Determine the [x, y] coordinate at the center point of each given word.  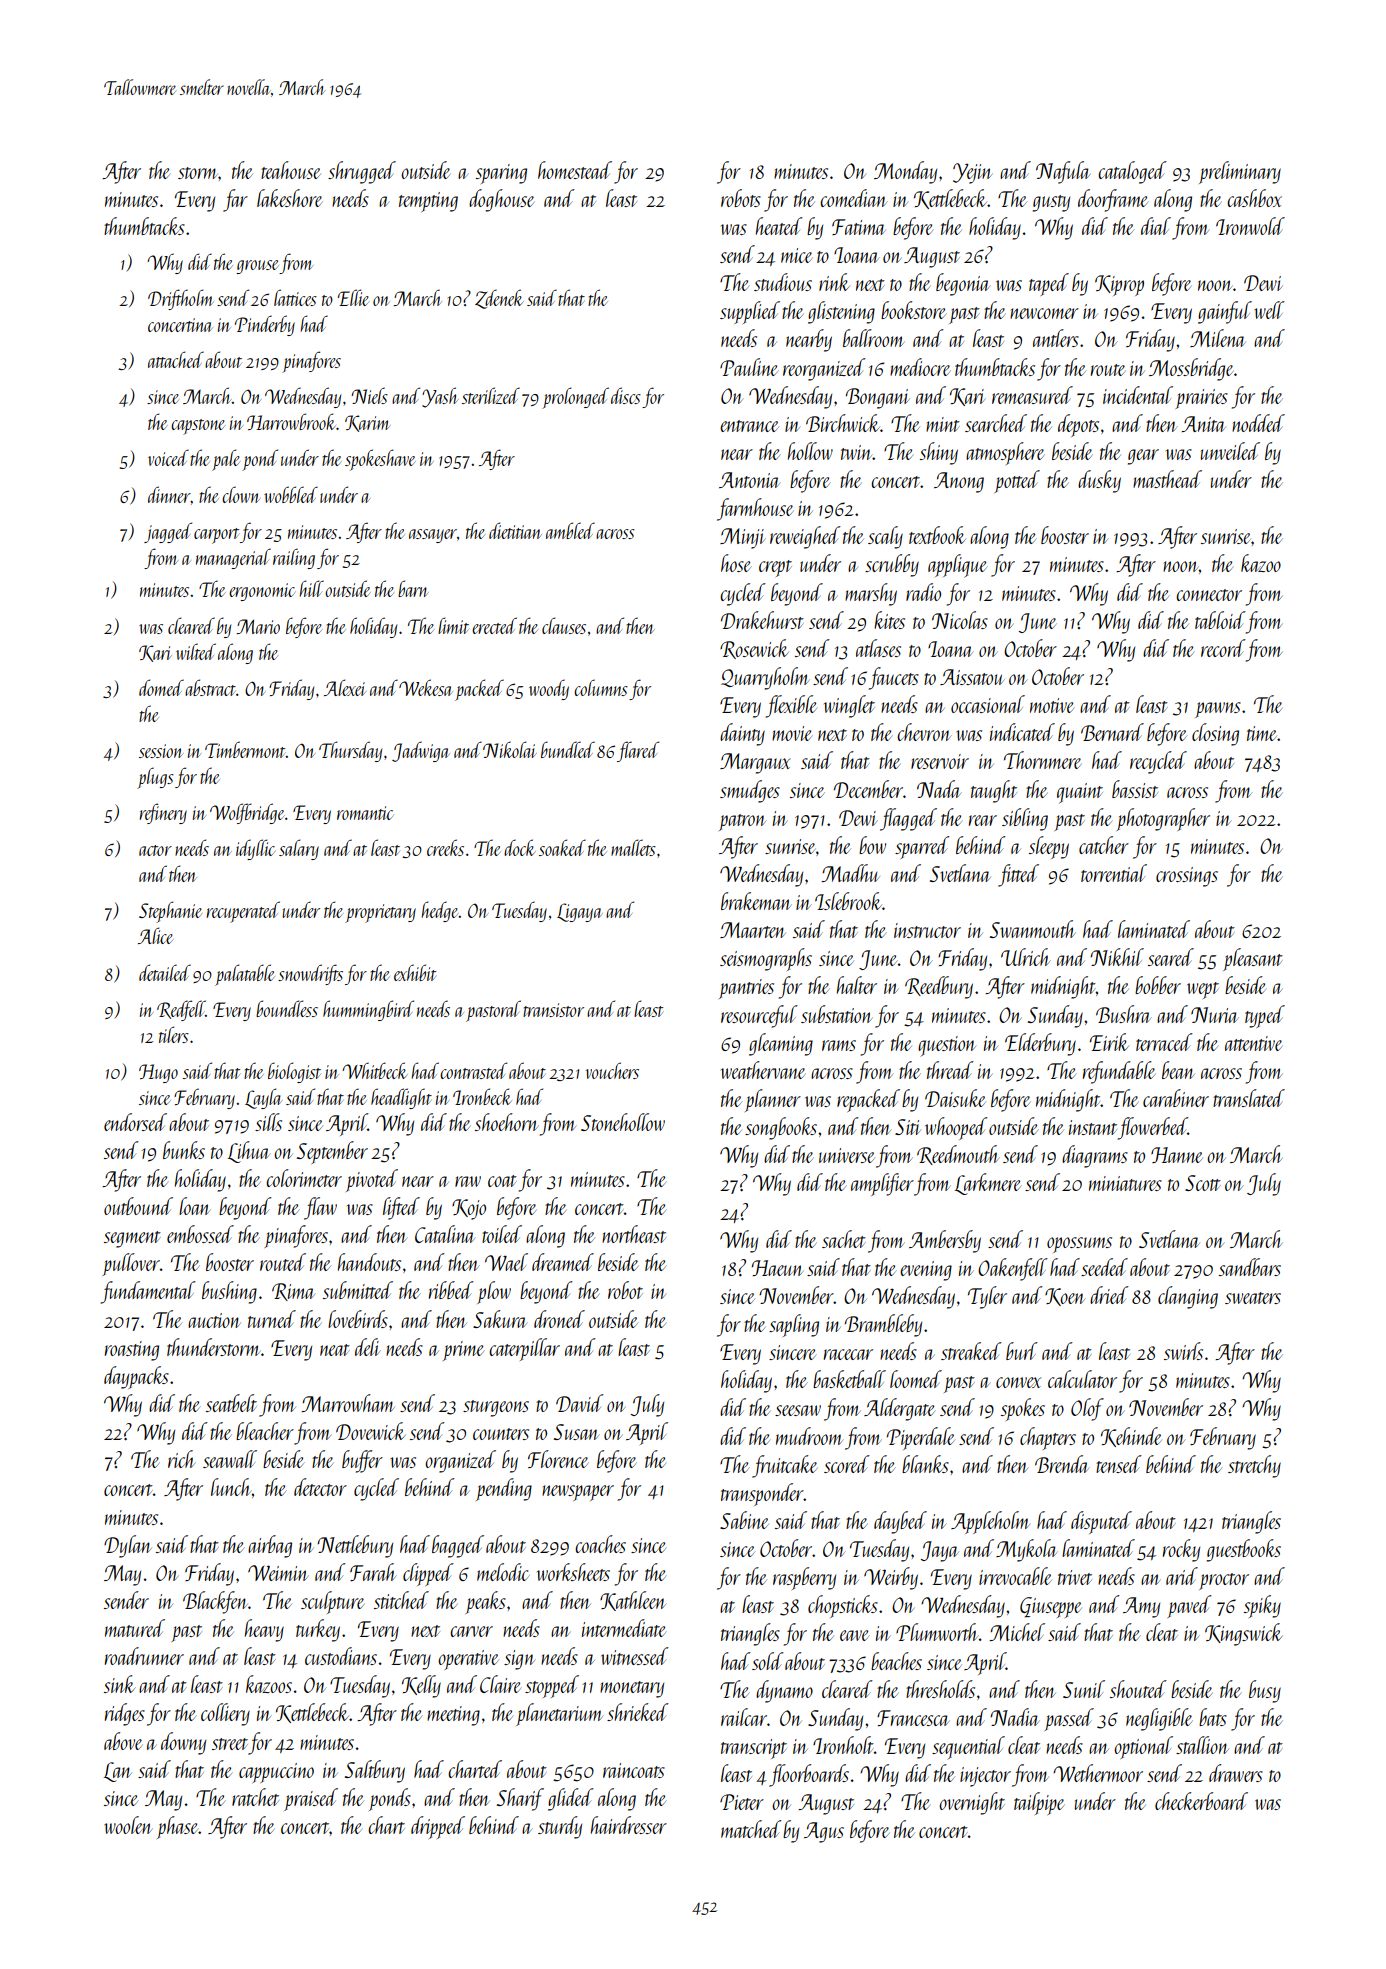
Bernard [1112, 732]
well [1269, 310]
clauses [564, 625]
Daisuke [955, 1098]
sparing [501, 174]
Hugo [158, 1073]
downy [183, 1743]
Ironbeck [482, 1096]
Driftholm [180, 299]
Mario [258, 626]
